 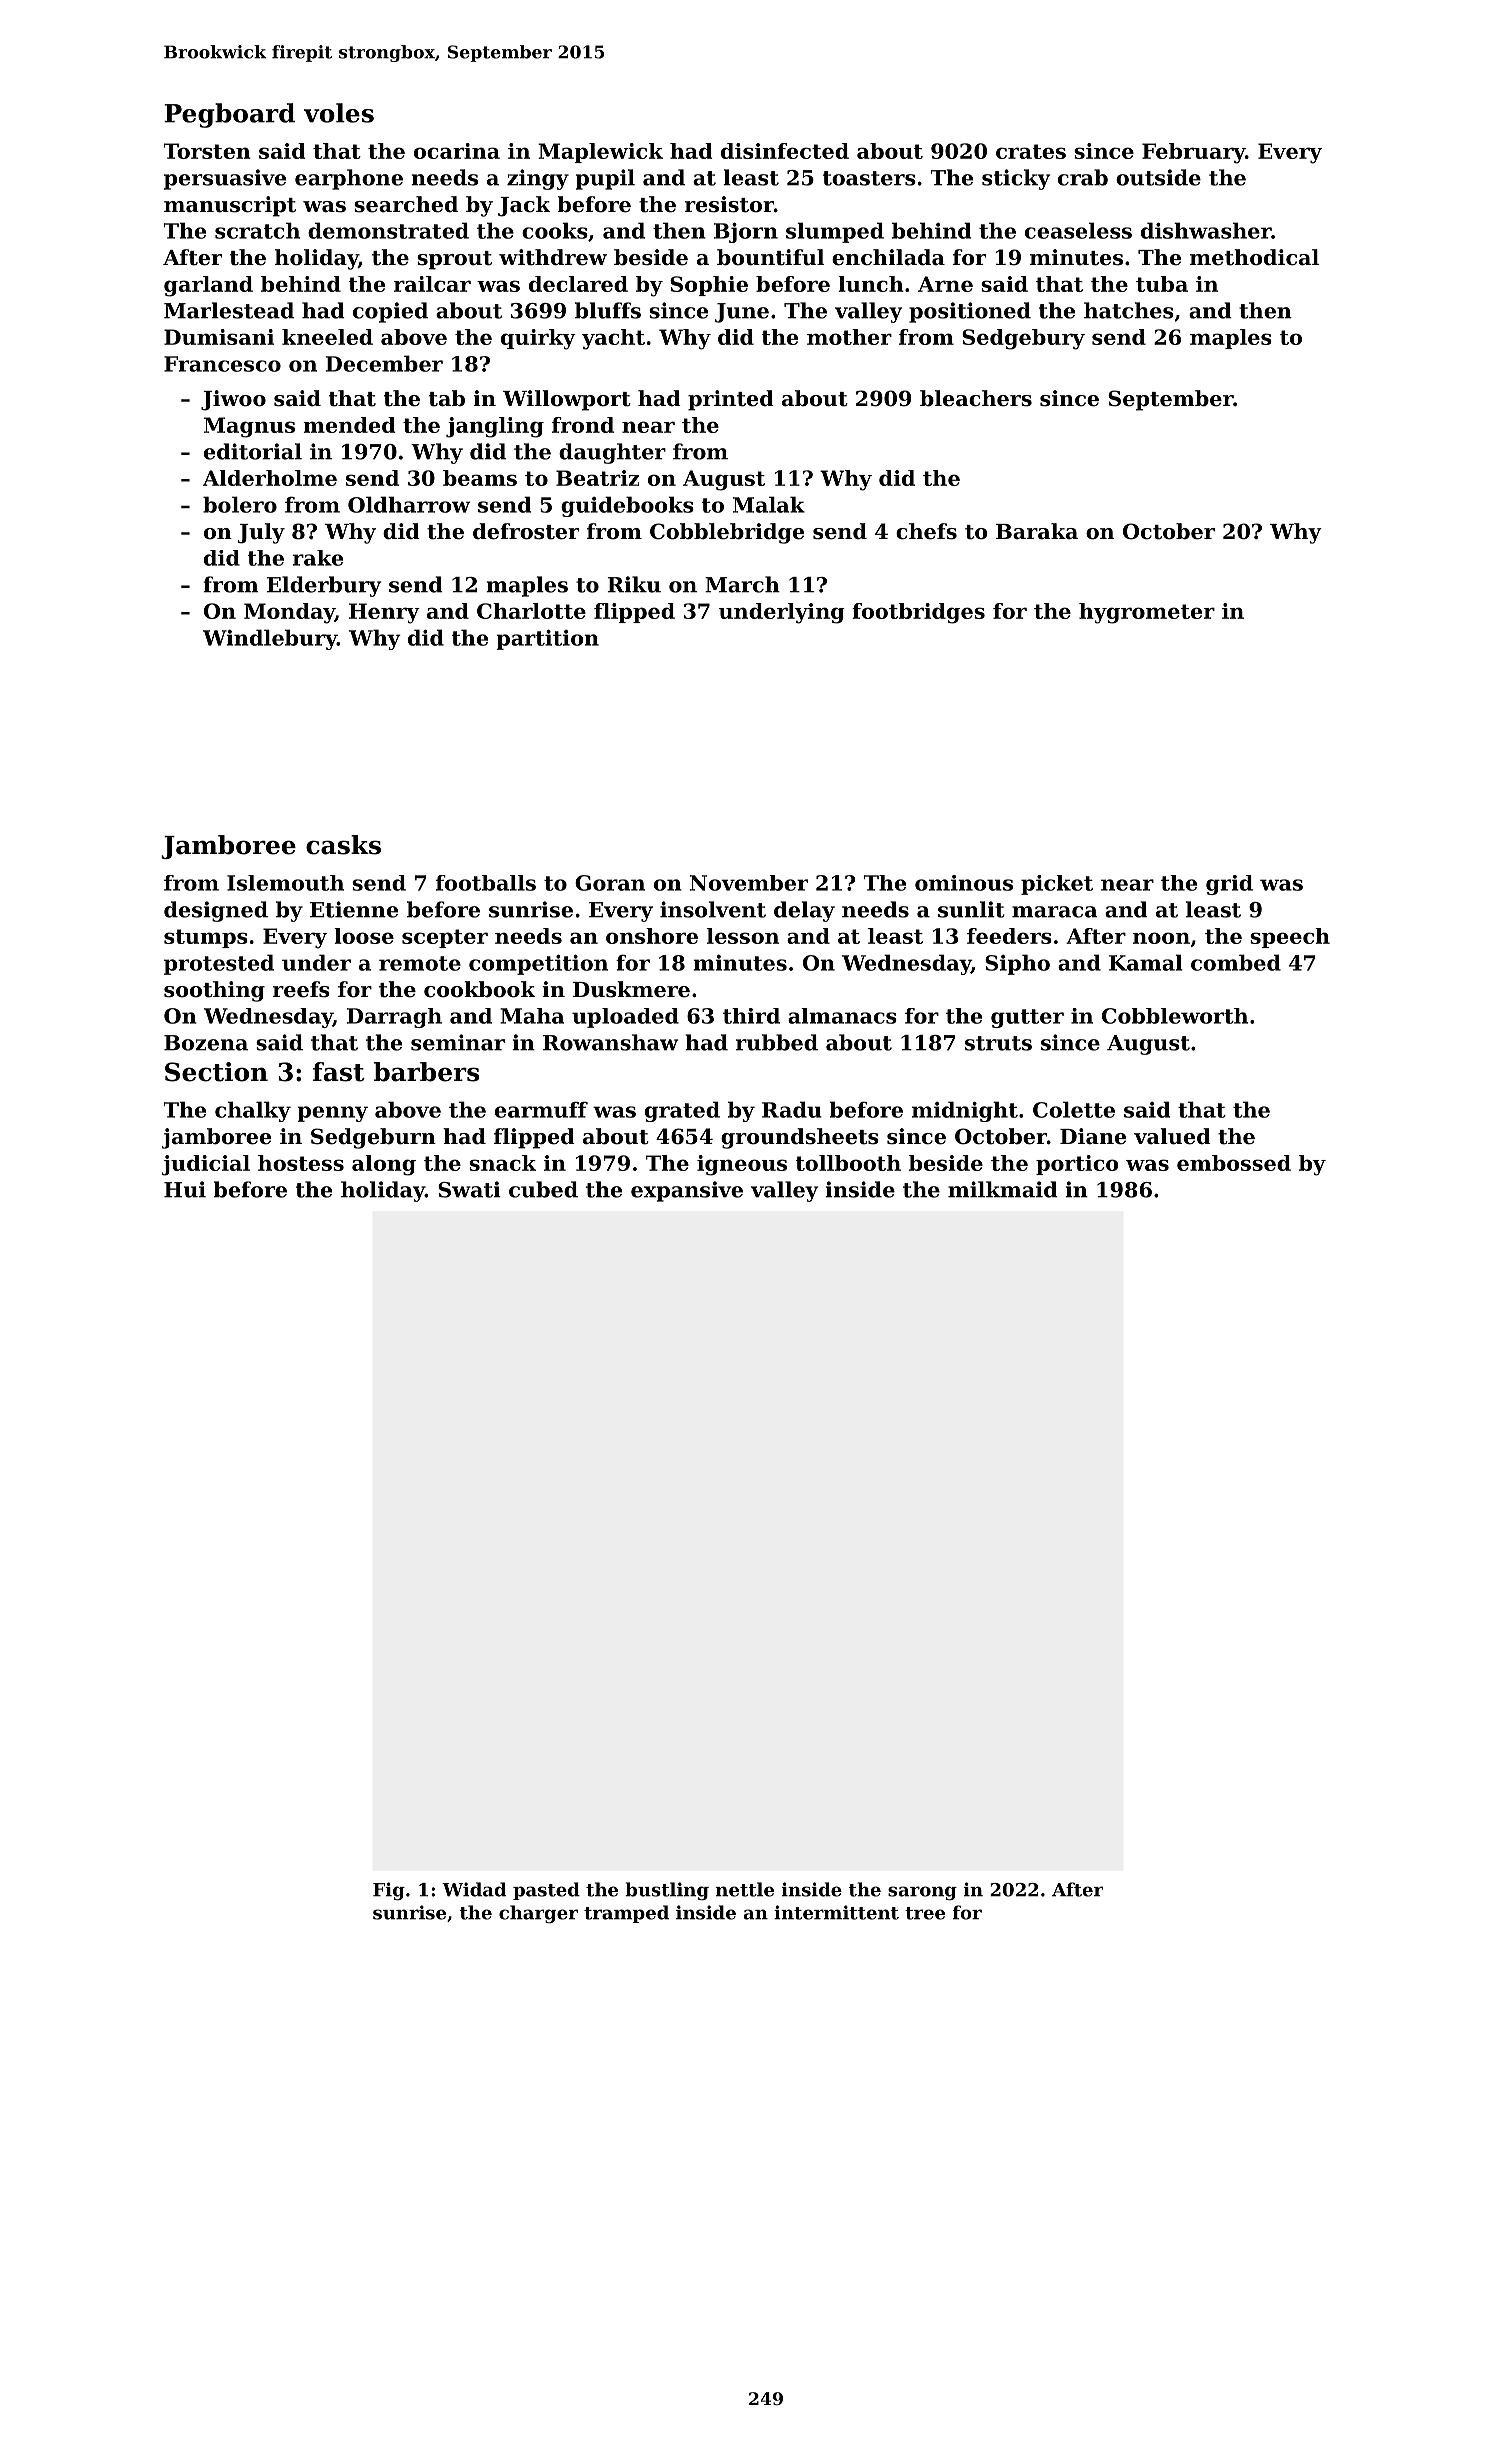 I want to click on Francesco, so click(x=222, y=364).
